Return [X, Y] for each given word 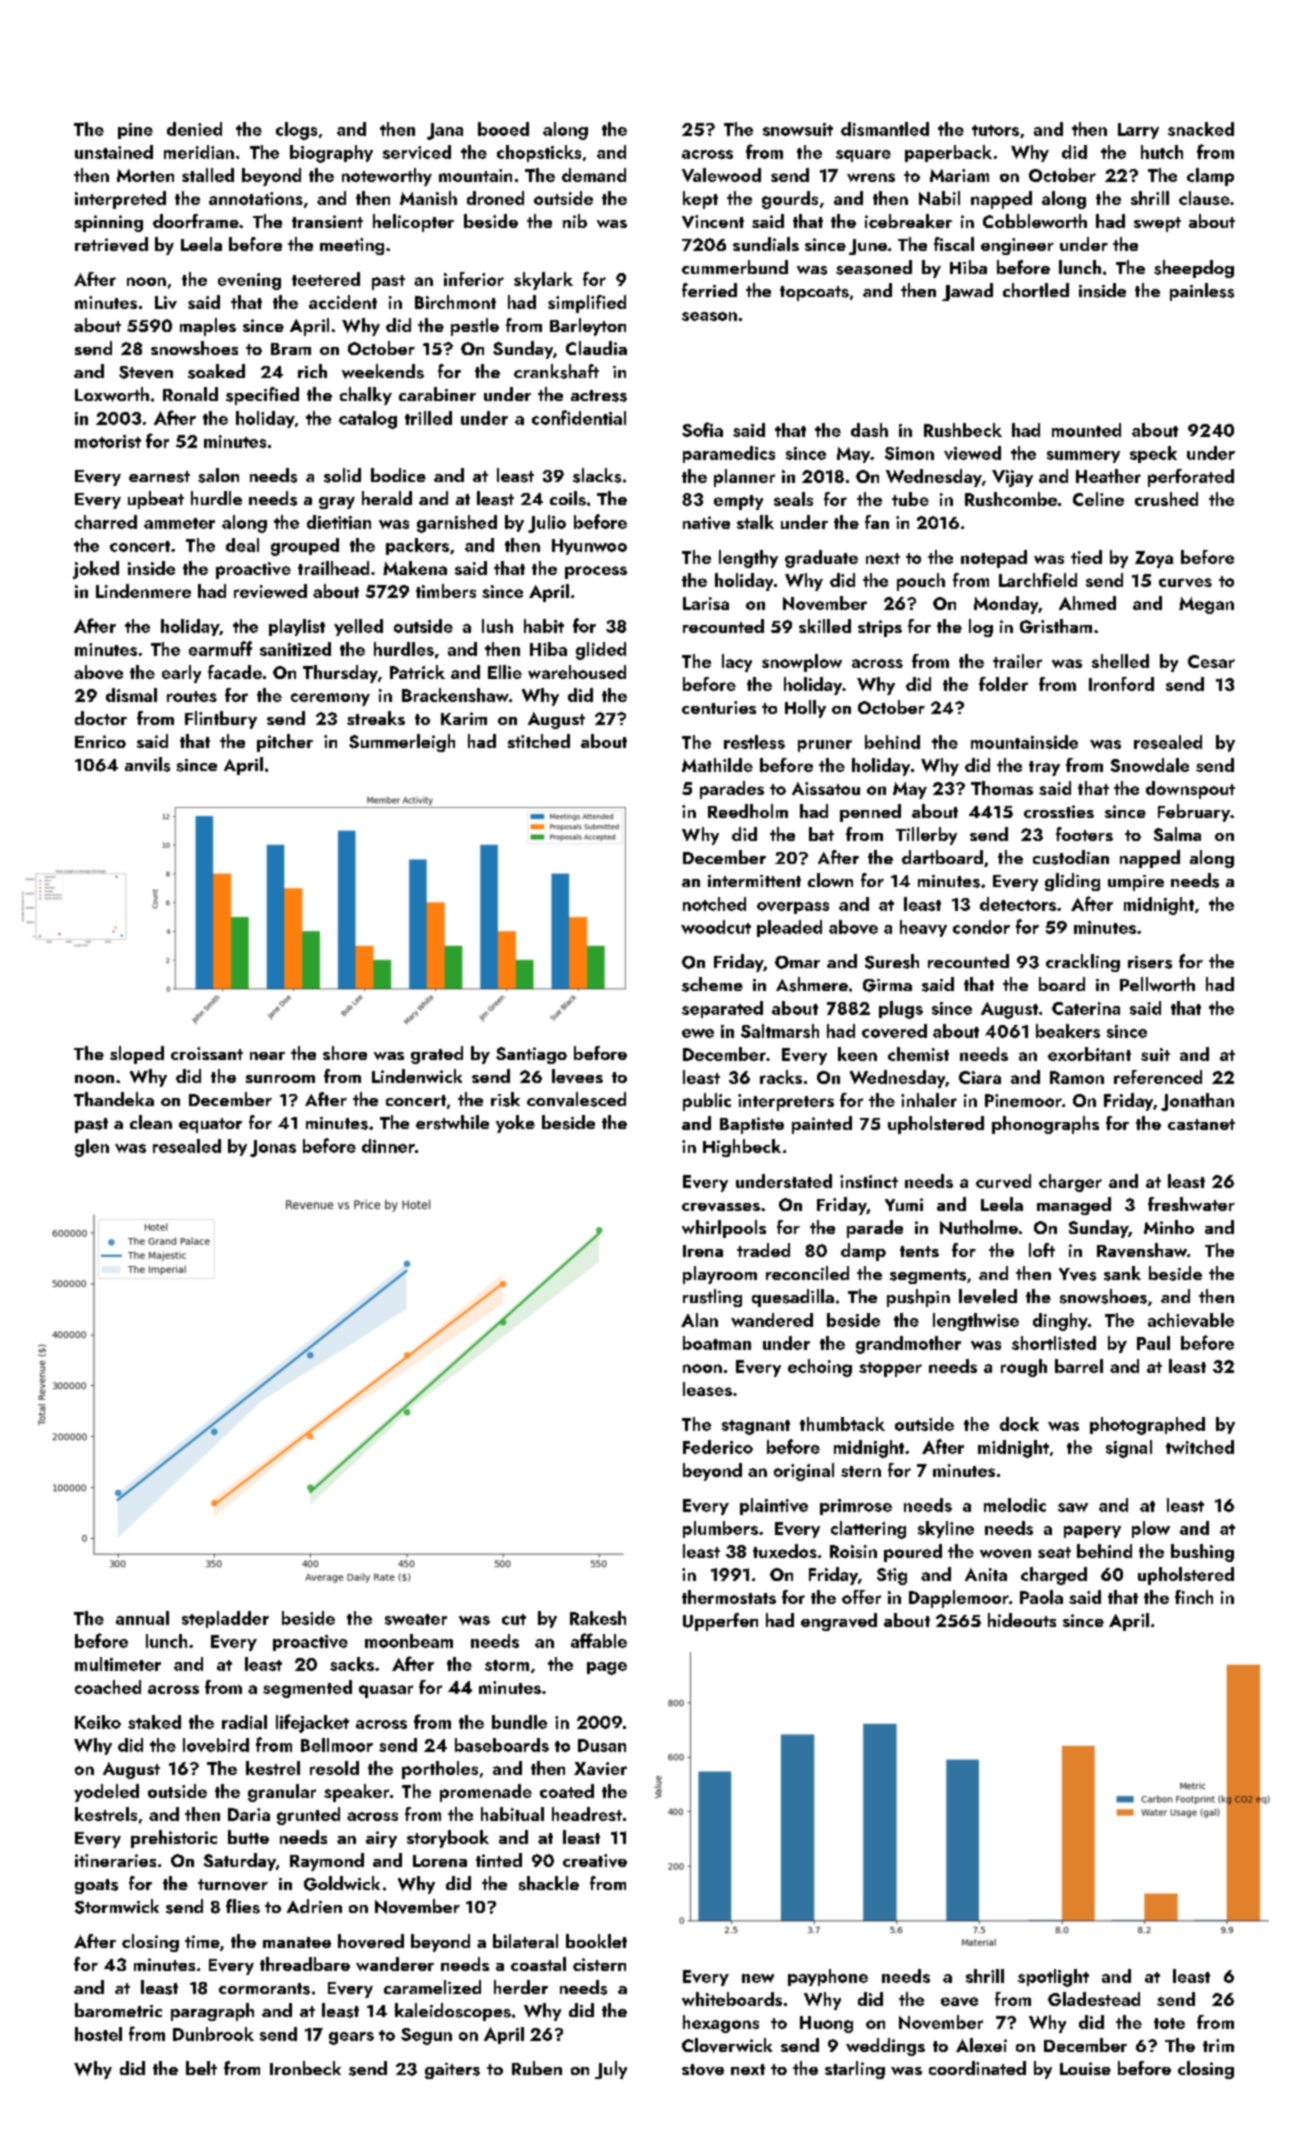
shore [345, 1053]
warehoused [577, 672]
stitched [539, 741]
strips [880, 628]
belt [201, 2068]
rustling [712, 1298]
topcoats [814, 293]
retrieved [111, 244]
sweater [416, 1619]
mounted [1086, 430]
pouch [921, 582]
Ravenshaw [1142, 1250]
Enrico [100, 741]
